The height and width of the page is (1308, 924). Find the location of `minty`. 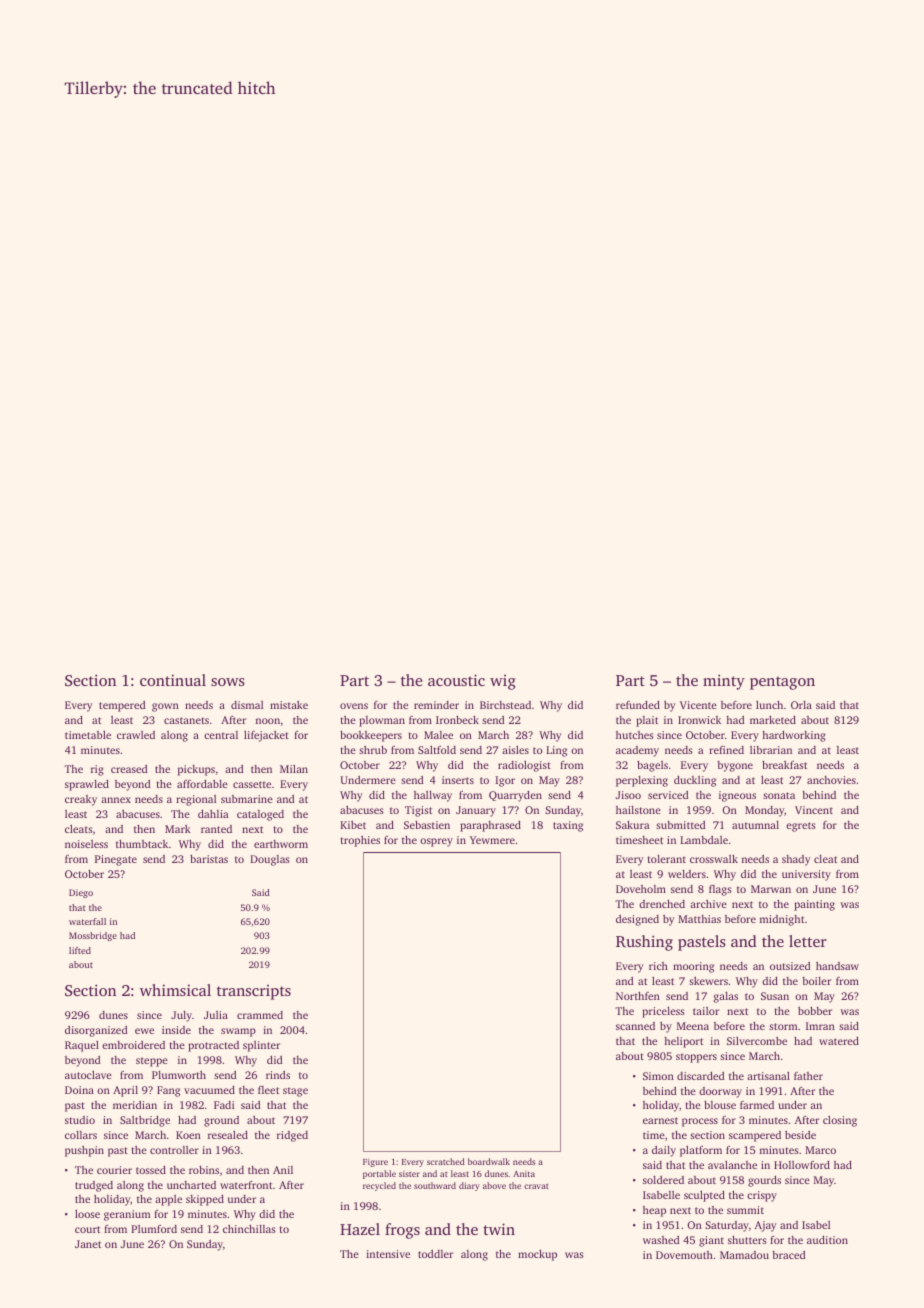

minty is located at coordinates (724, 682).
